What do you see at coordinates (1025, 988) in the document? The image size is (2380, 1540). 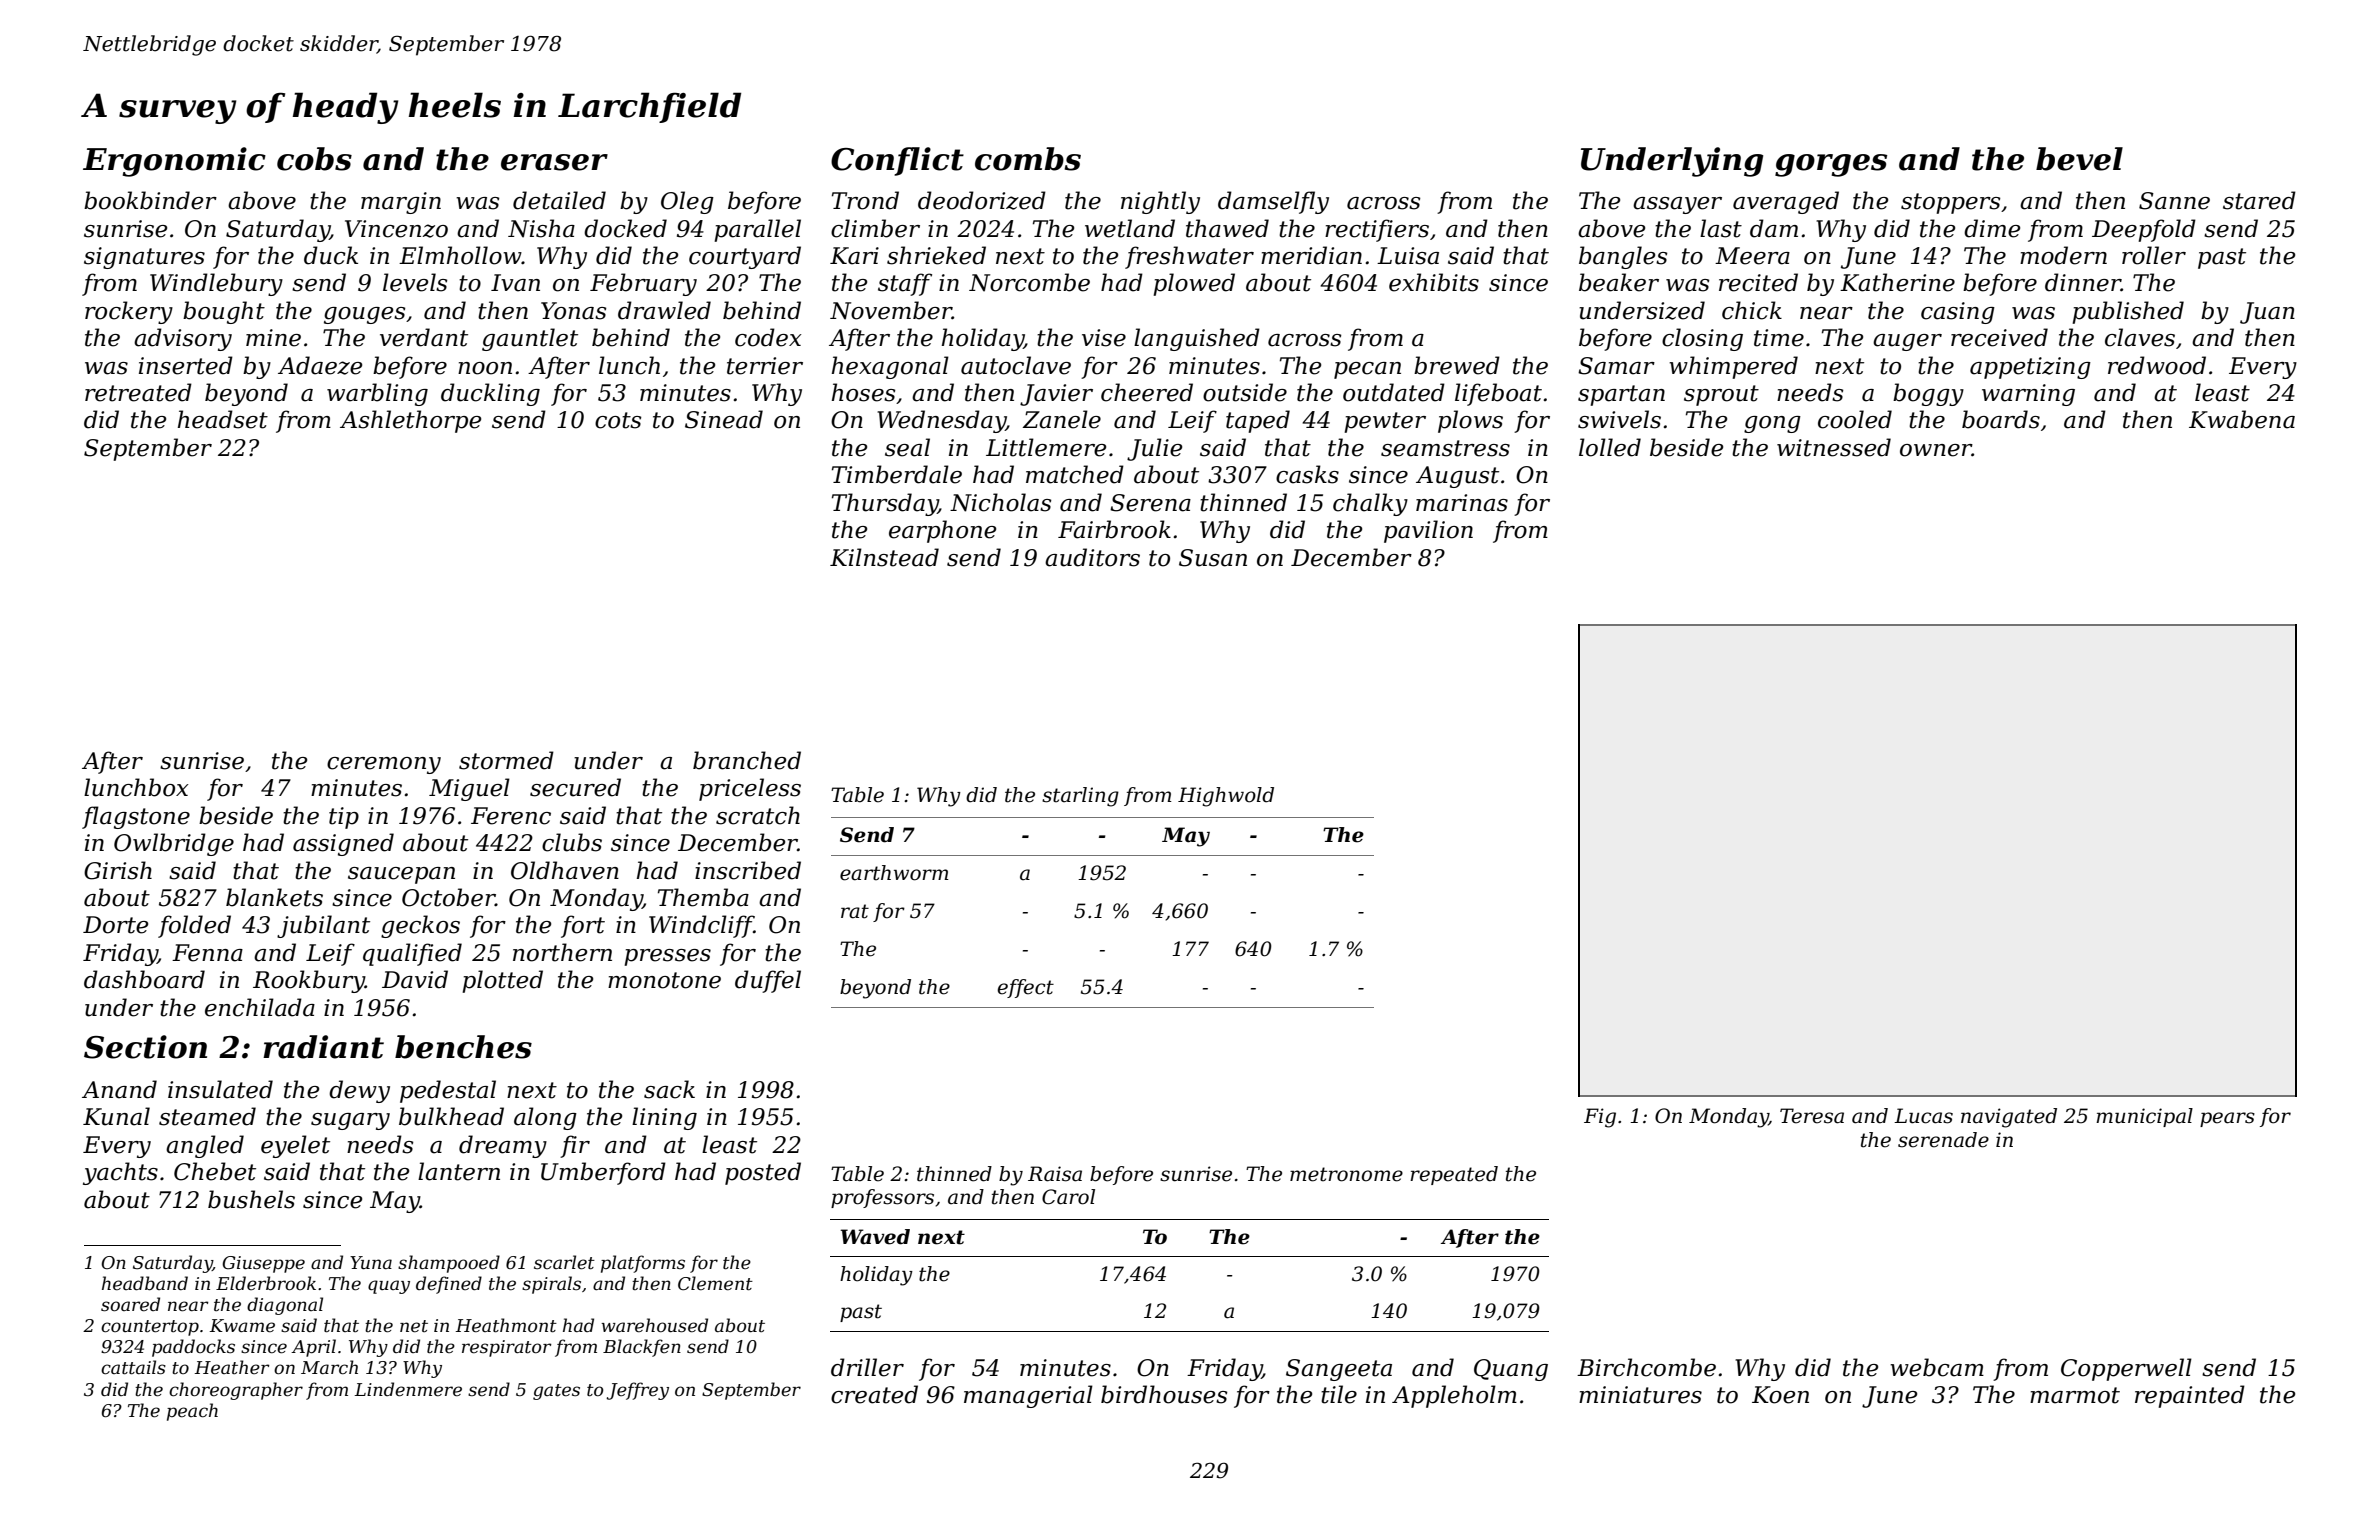 I see `effect` at bounding box center [1025, 988].
